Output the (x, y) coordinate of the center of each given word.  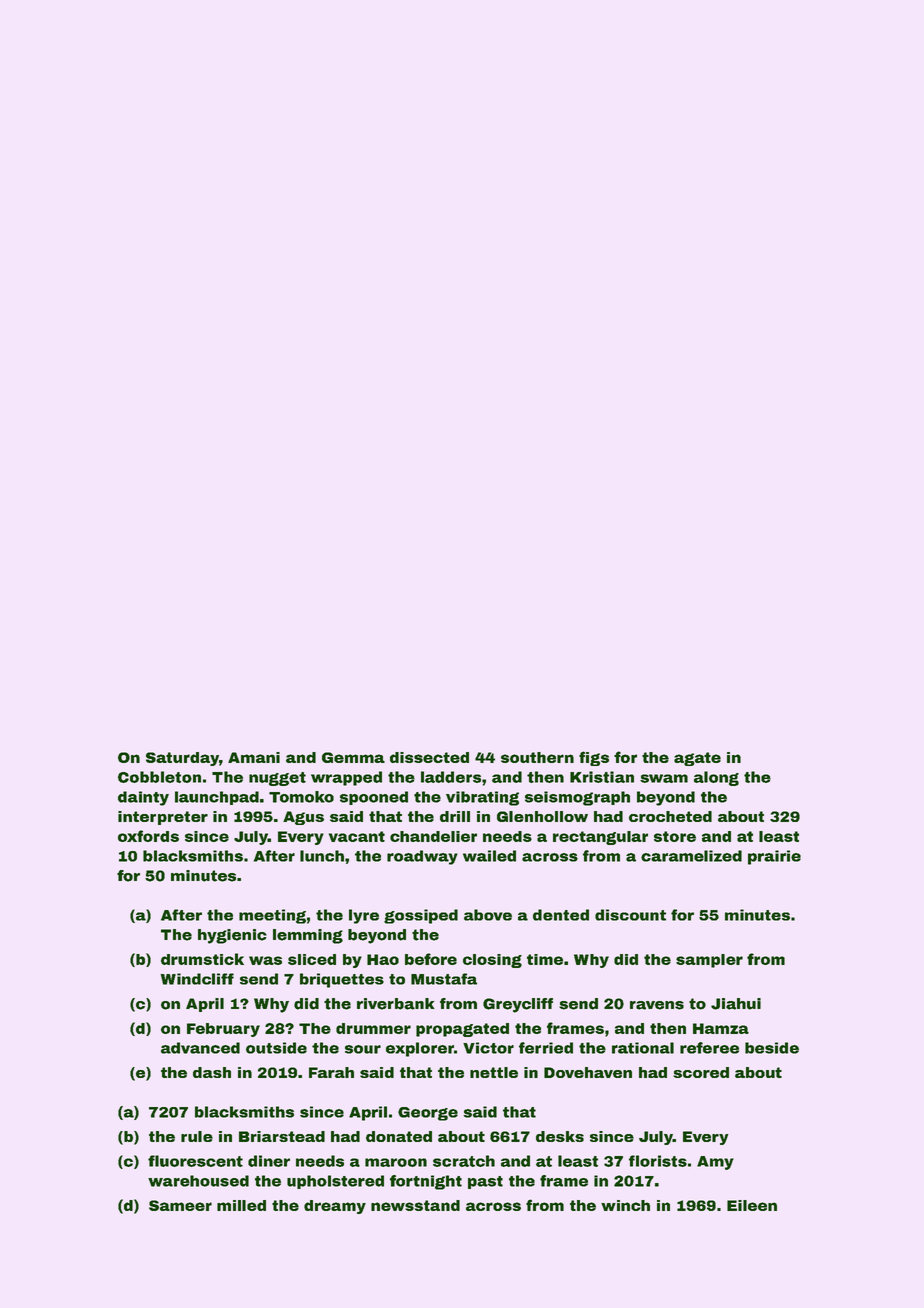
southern (537, 757)
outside (276, 1048)
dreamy (335, 1207)
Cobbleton (159, 777)
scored (701, 1072)
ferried (546, 1048)
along (716, 778)
